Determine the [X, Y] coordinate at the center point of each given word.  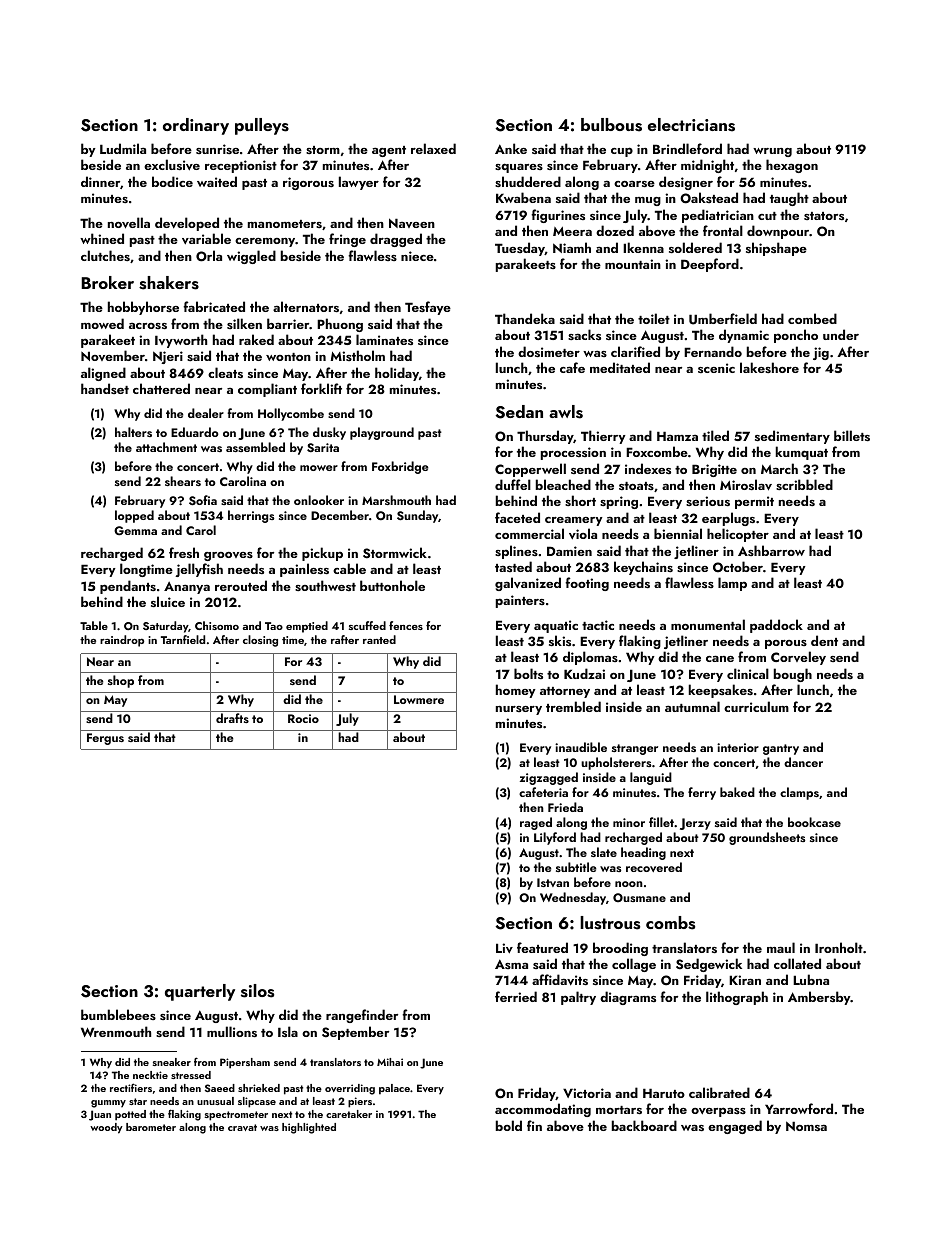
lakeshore [769, 367]
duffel [513, 484]
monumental [708, 624]
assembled [255, 447]
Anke [511, 148]
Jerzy [695, 824]
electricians [691, 125]
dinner [100, 181]
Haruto [664, 1093]
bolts [528, 673]
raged [536, 823]
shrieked [259, 1088]
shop [121, 681]
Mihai [390, 1062]
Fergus [105, 739]
